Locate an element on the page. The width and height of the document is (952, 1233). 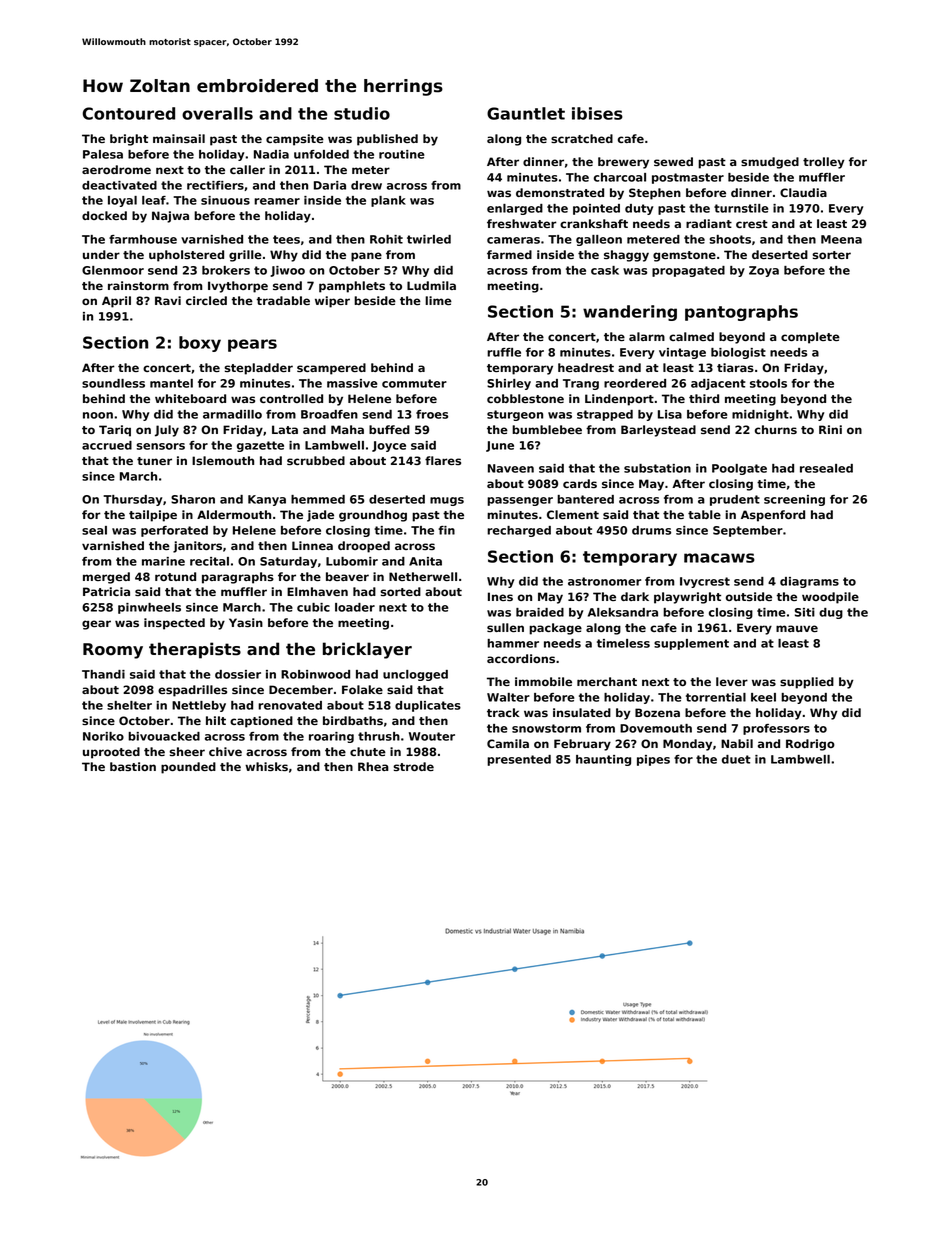
smudged is located at coordinates (770, 163).
